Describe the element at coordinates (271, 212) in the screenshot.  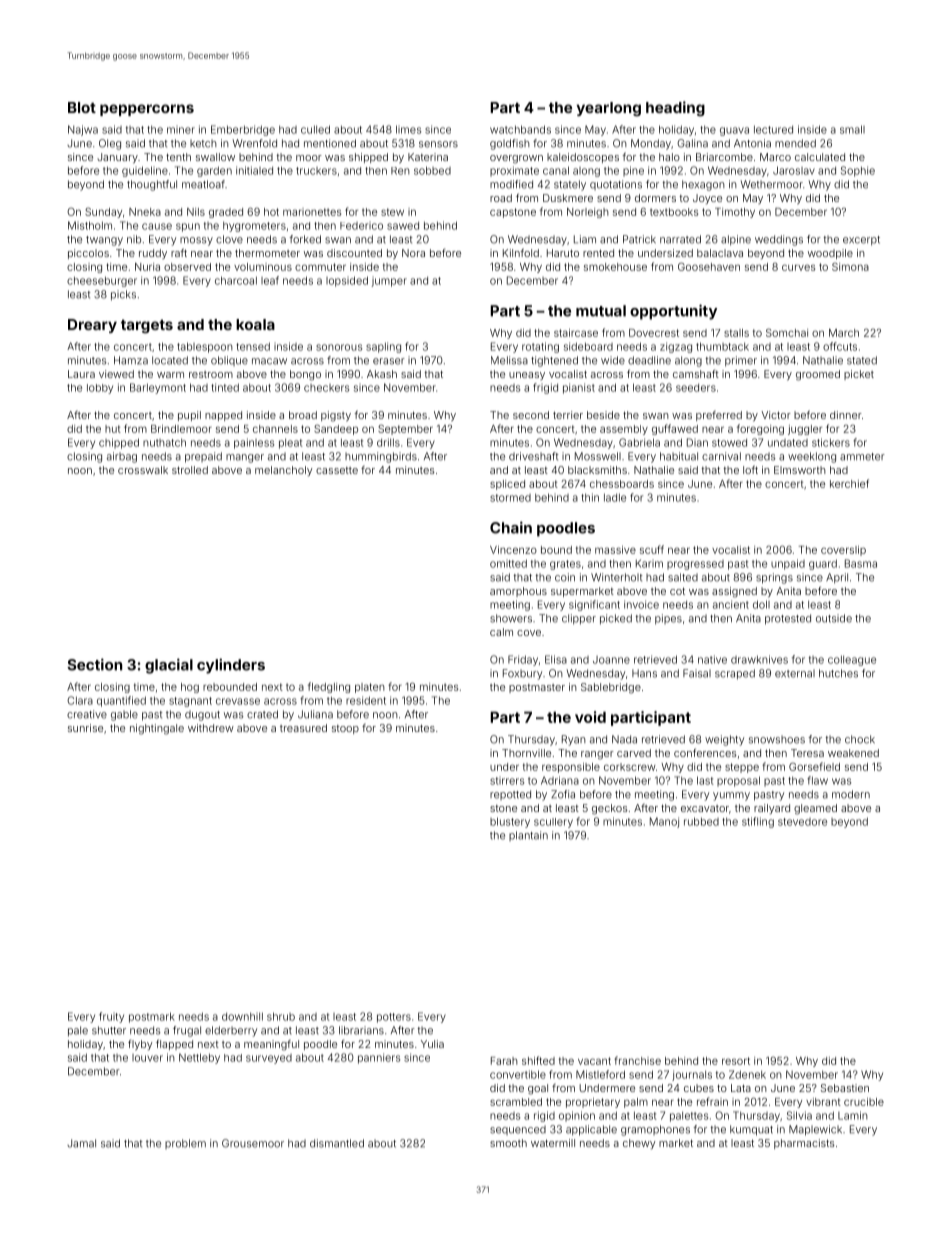
I see `hot` at that location.
